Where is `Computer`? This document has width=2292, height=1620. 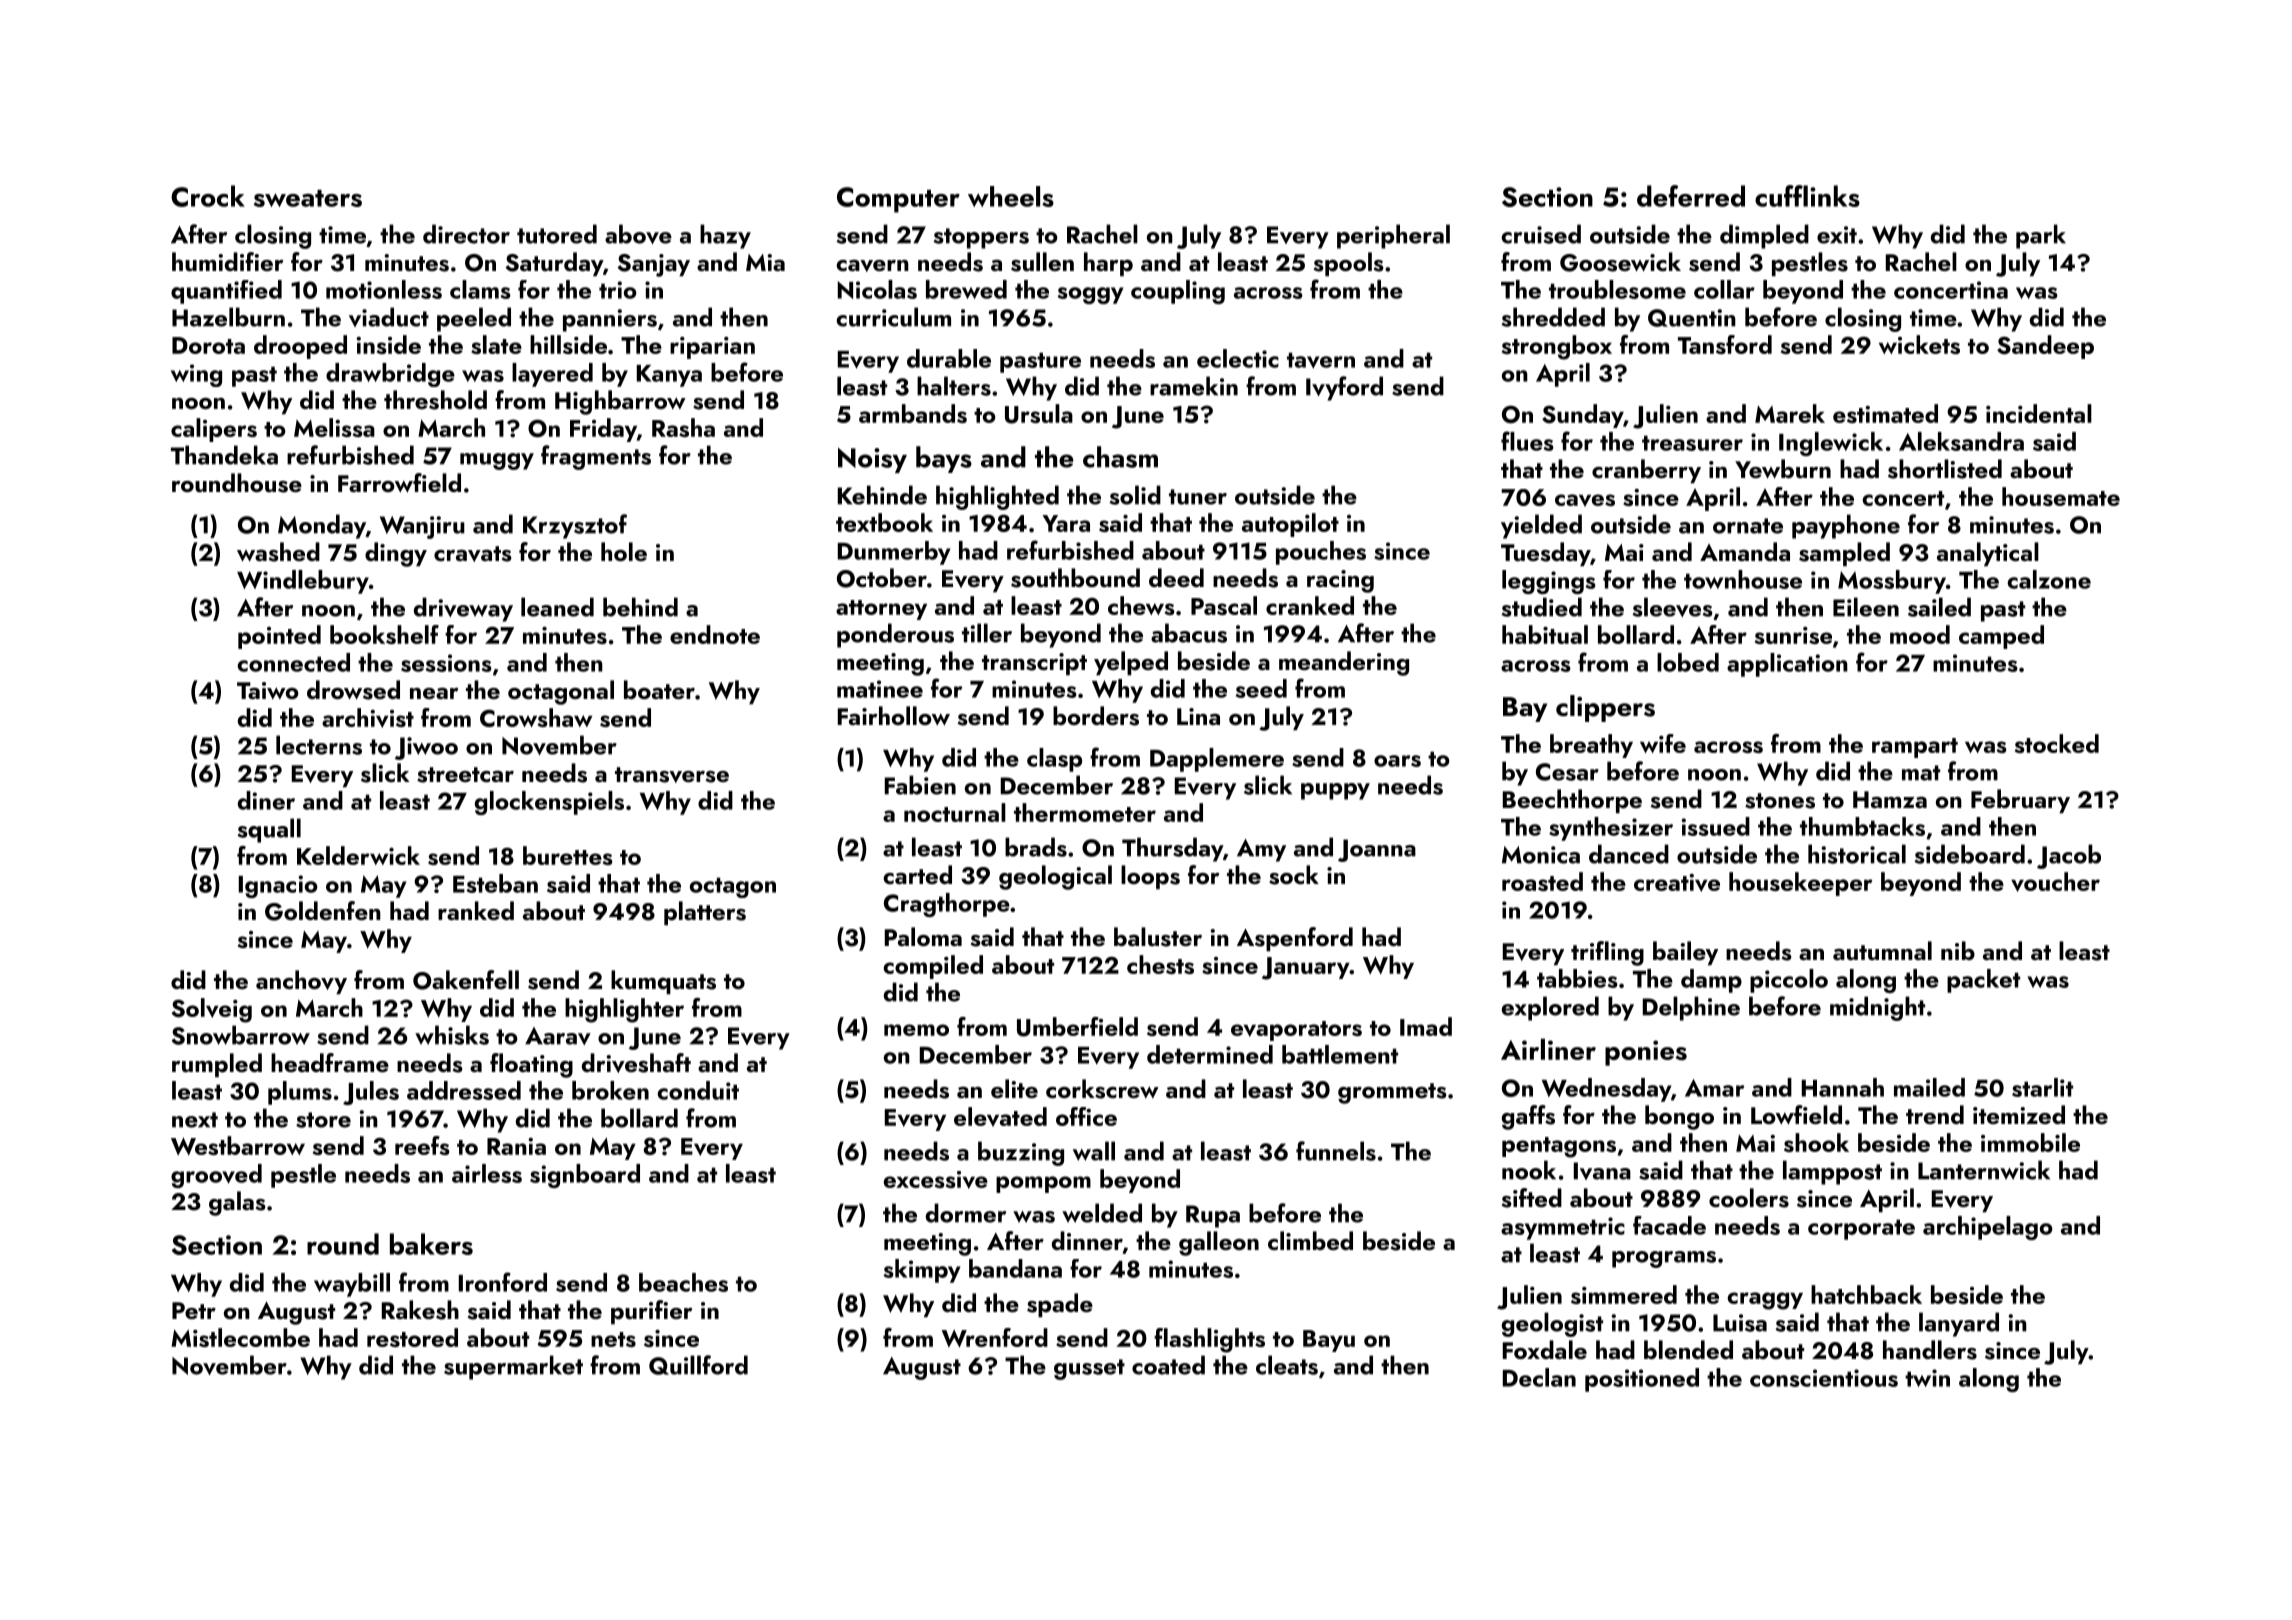 Computer is located at coordinates (898, 200).
